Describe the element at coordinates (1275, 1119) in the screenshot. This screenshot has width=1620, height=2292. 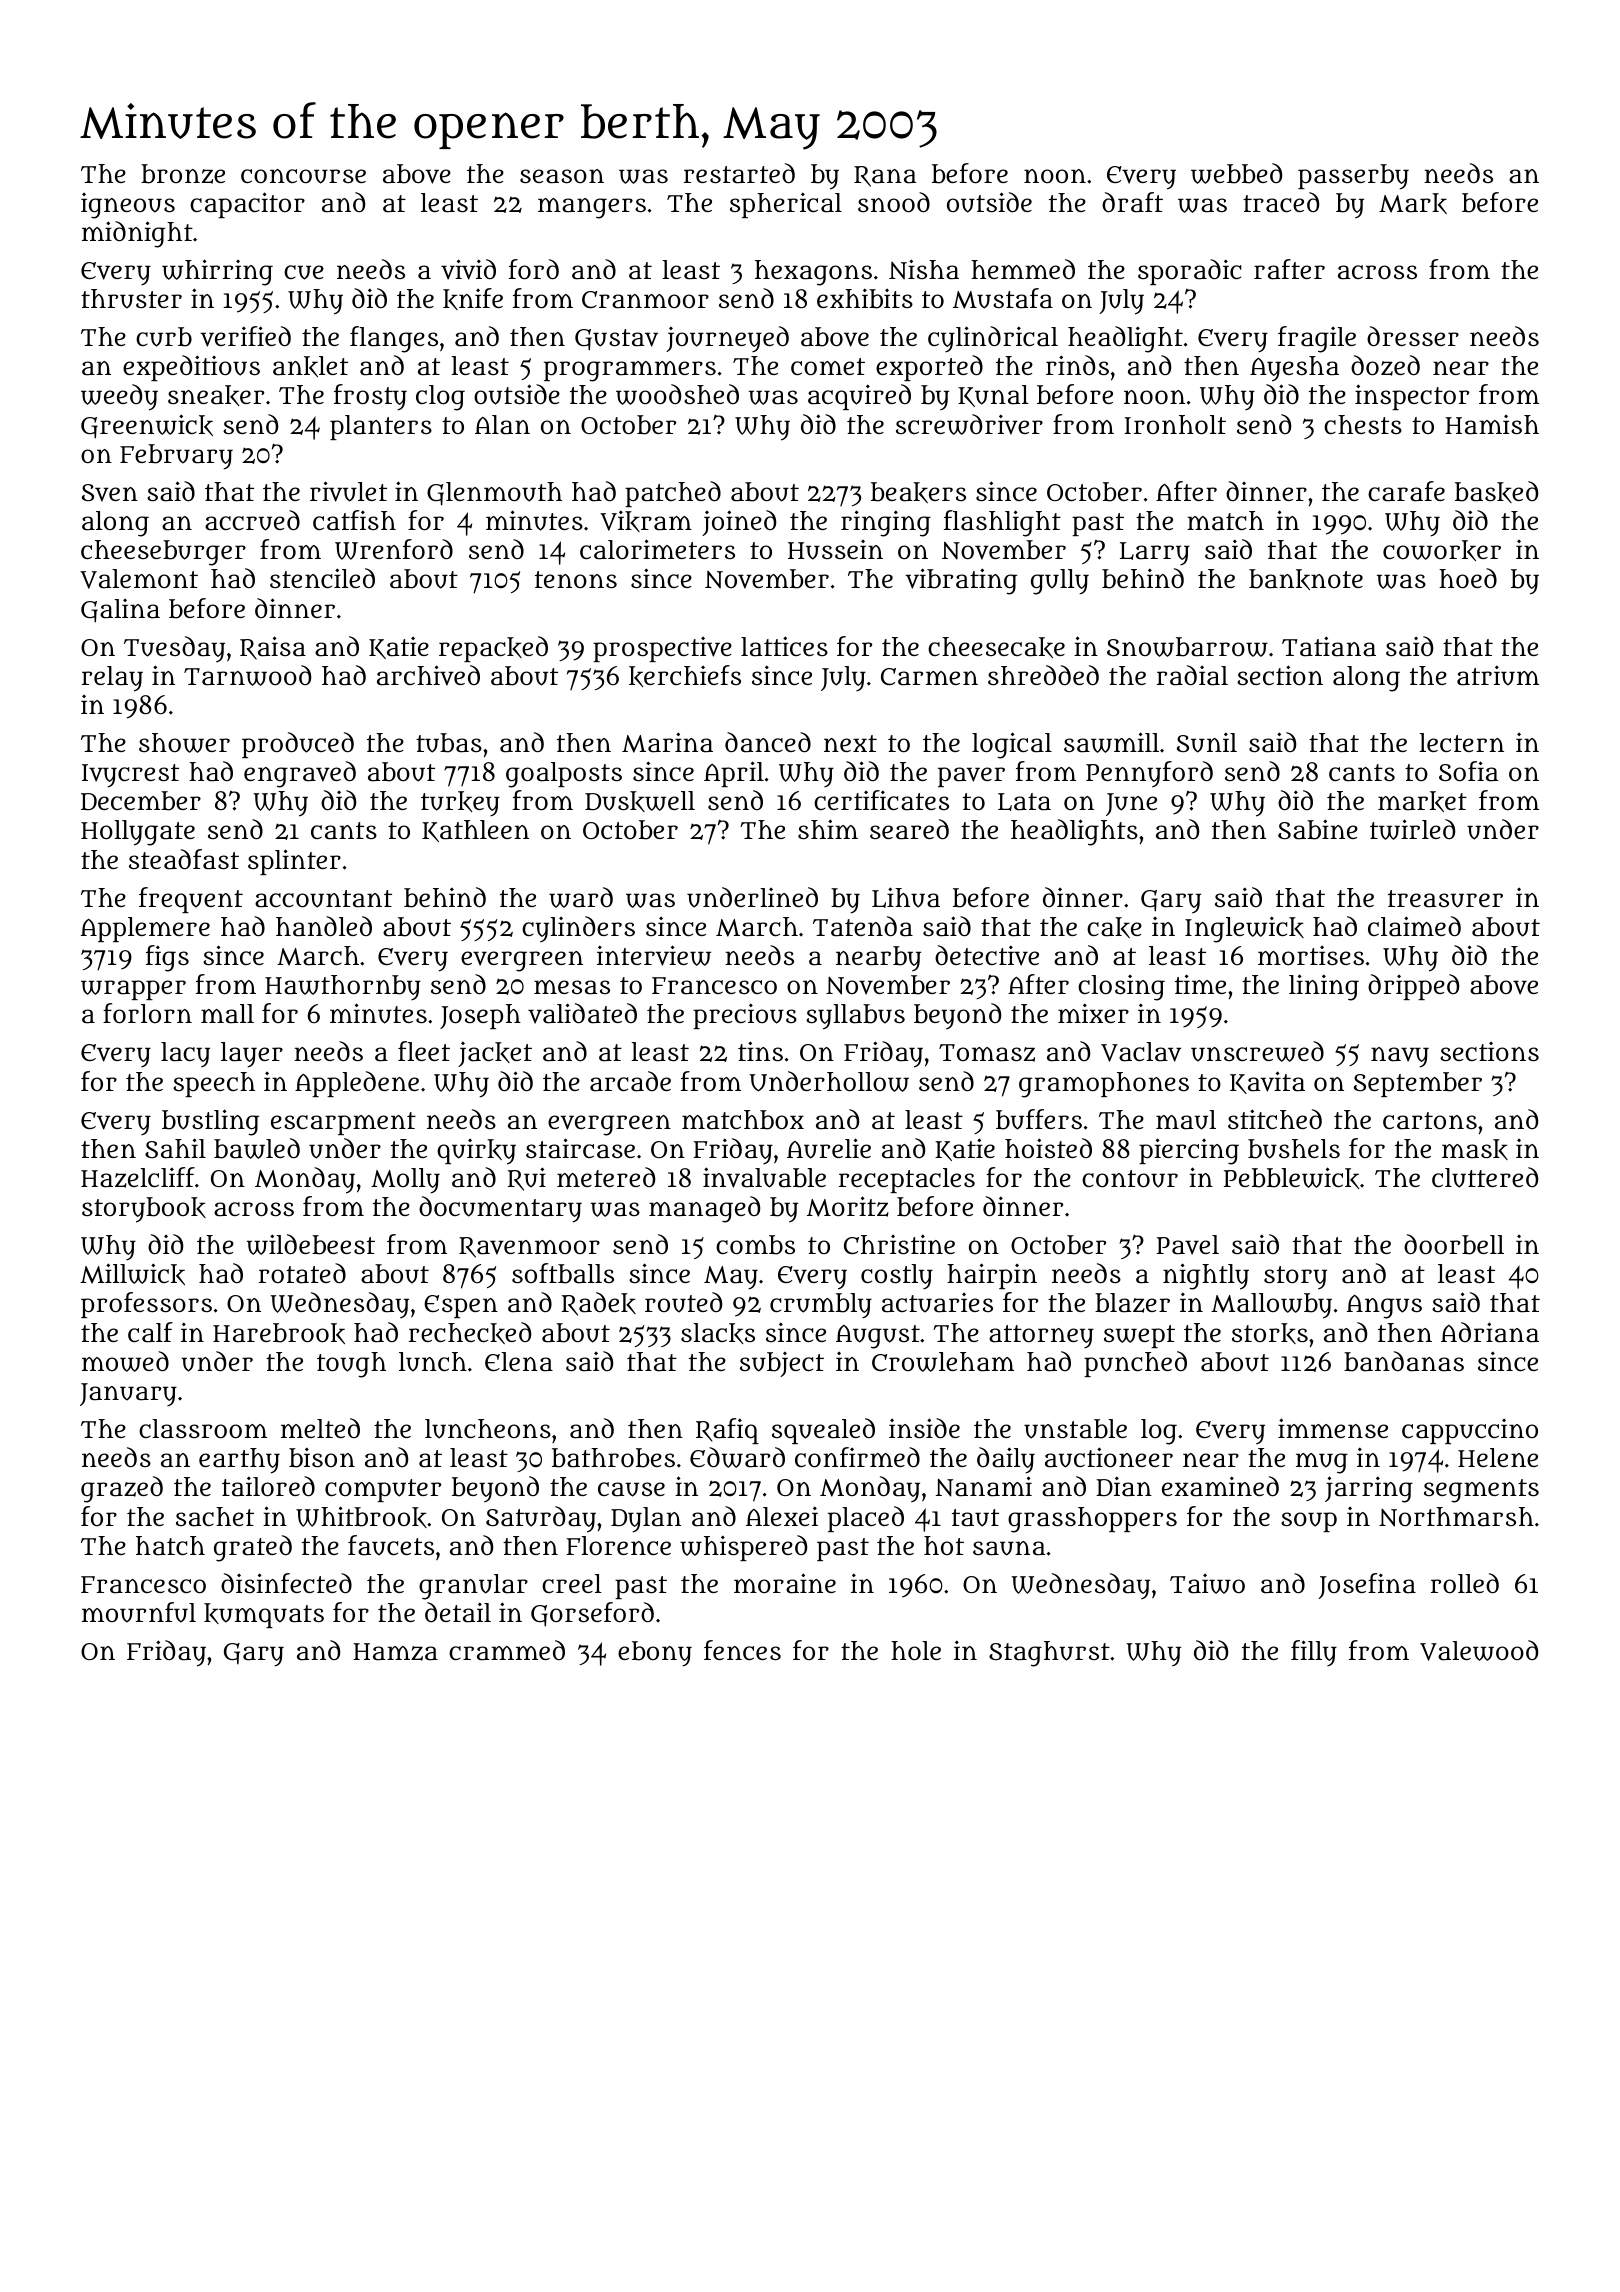
I see `stitched` at that location.
